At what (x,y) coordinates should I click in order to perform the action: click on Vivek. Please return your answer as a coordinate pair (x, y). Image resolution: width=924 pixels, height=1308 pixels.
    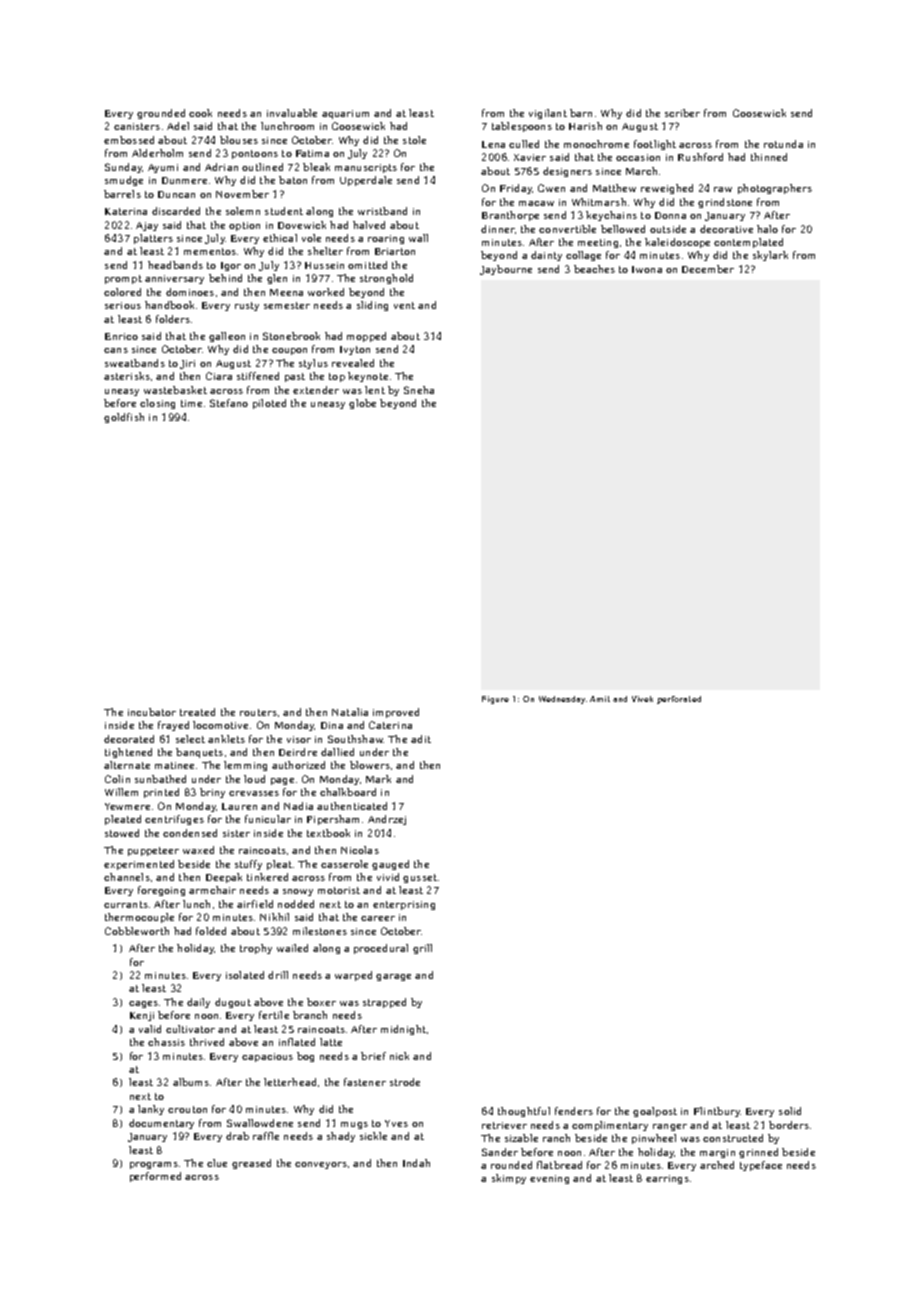
    Looking at the image, I should click on (642, 699).
